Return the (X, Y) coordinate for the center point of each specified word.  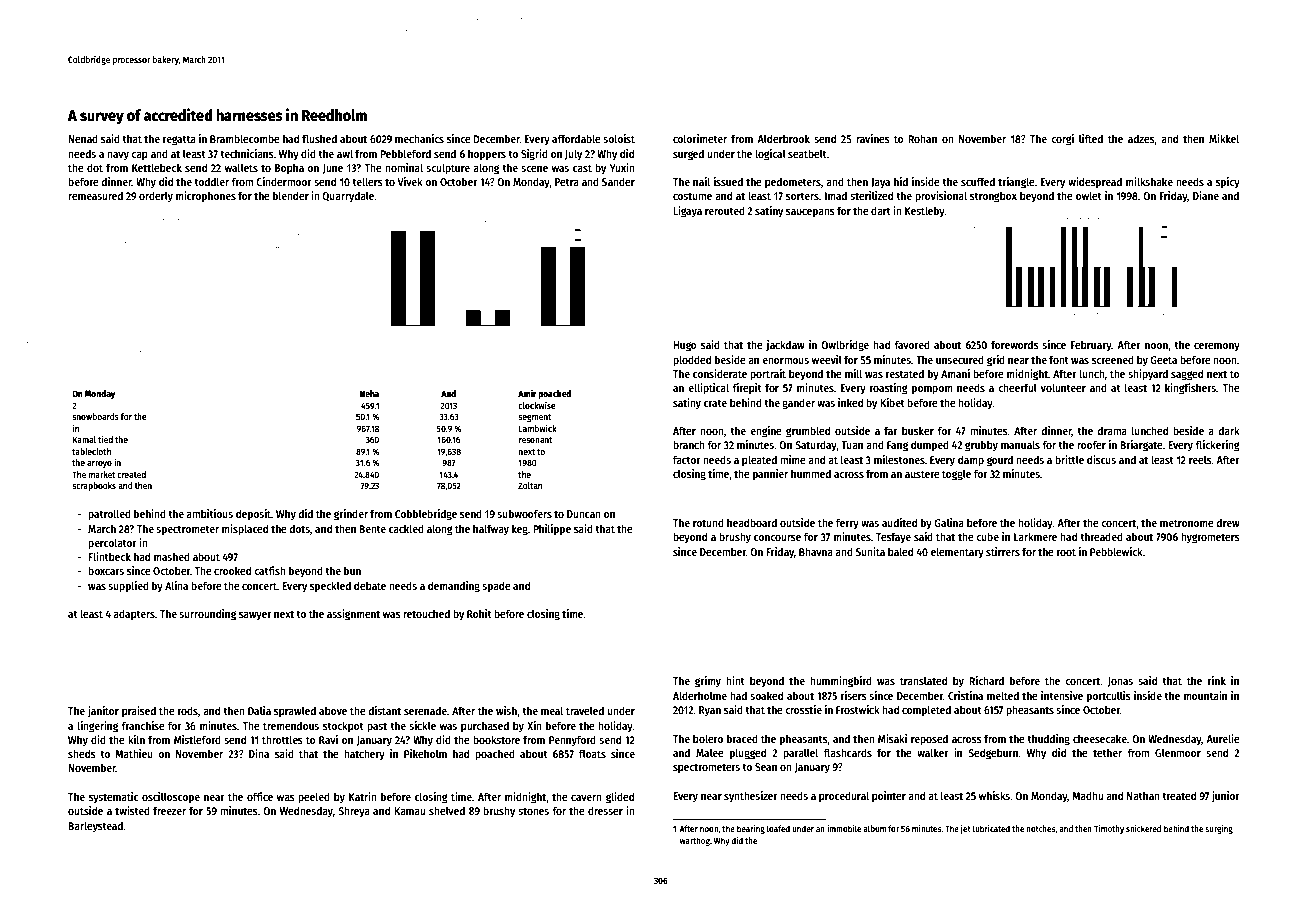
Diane (1206, 195)
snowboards (95, 416)
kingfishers (1190, 389)
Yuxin (622, 167)
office (260, 796)
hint (735, 680)
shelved (447, 810)
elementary (957, 553)
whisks (995, 795)
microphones (206, 197)
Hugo (685, 346)
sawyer (255, 616)
